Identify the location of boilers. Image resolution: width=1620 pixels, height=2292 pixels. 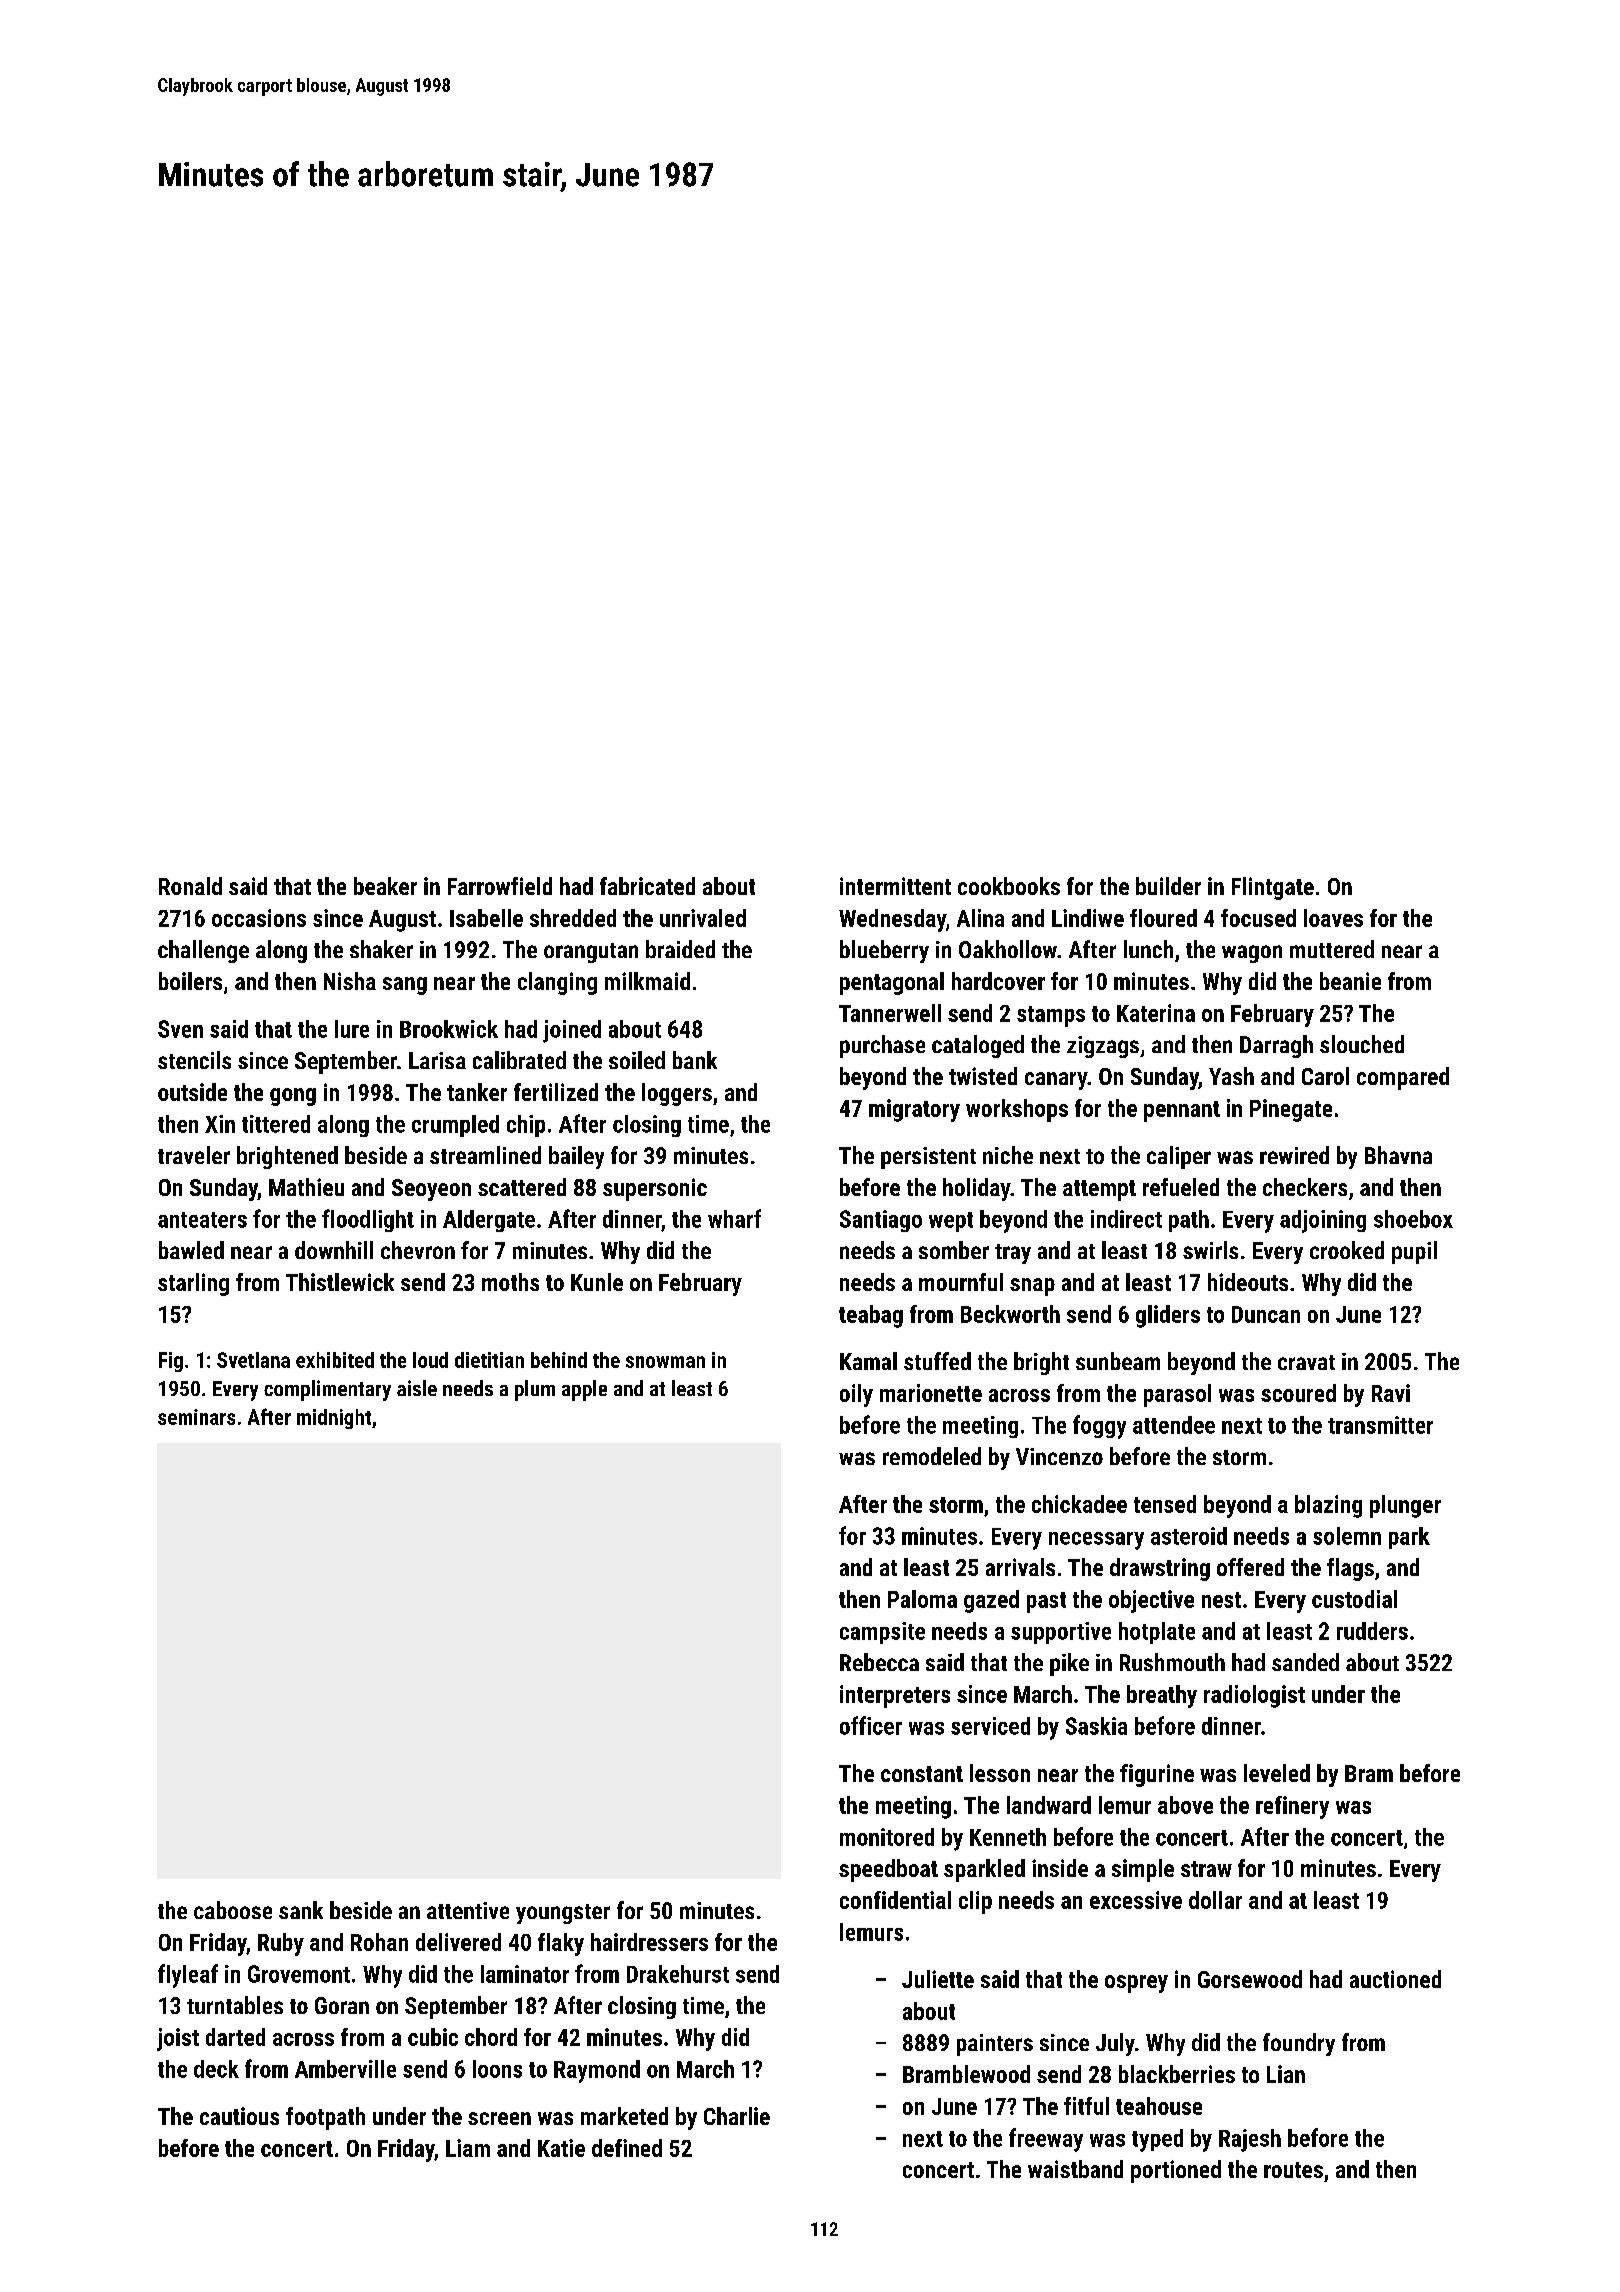
(190, 981).
